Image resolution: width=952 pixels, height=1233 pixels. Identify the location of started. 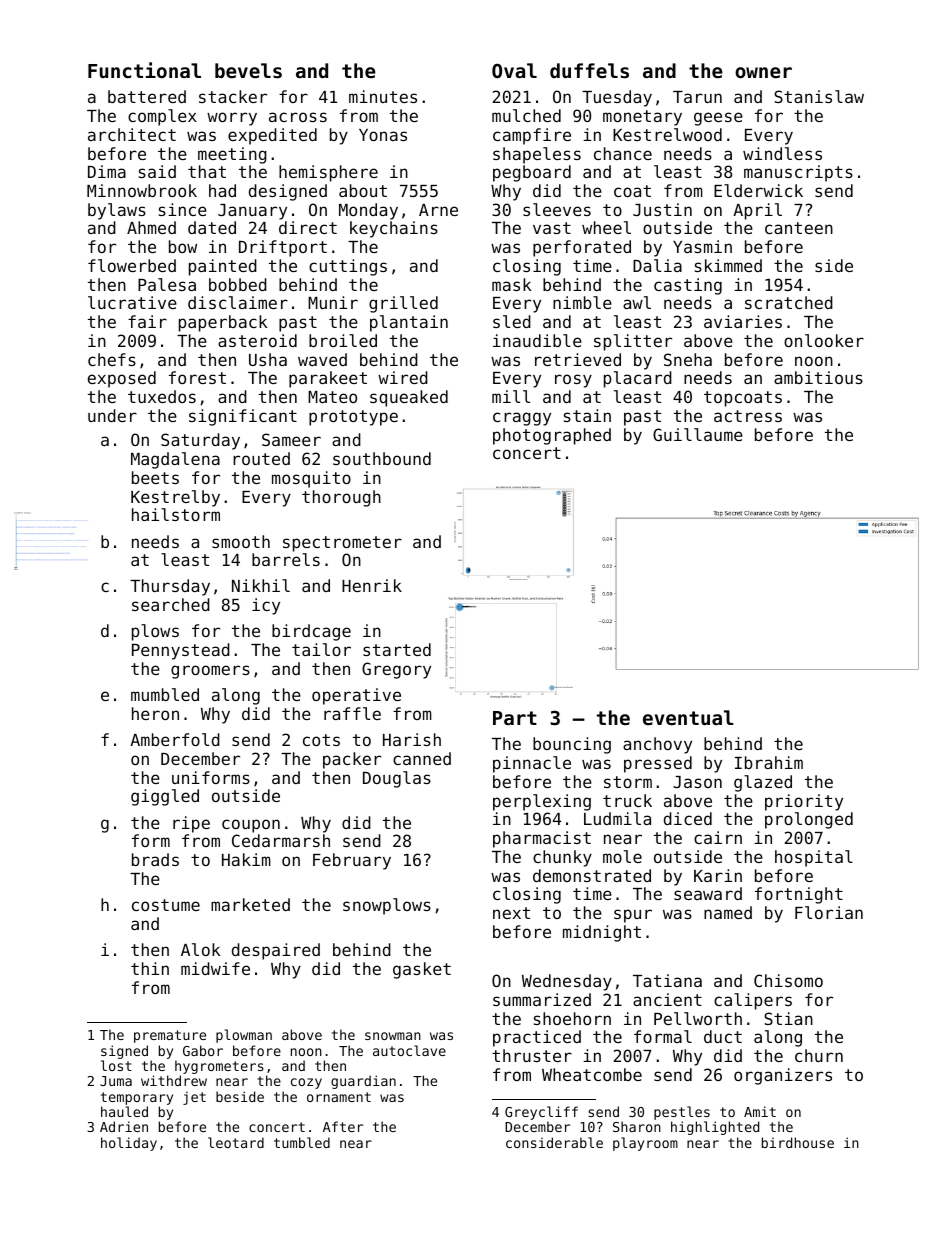
(397, 649).
